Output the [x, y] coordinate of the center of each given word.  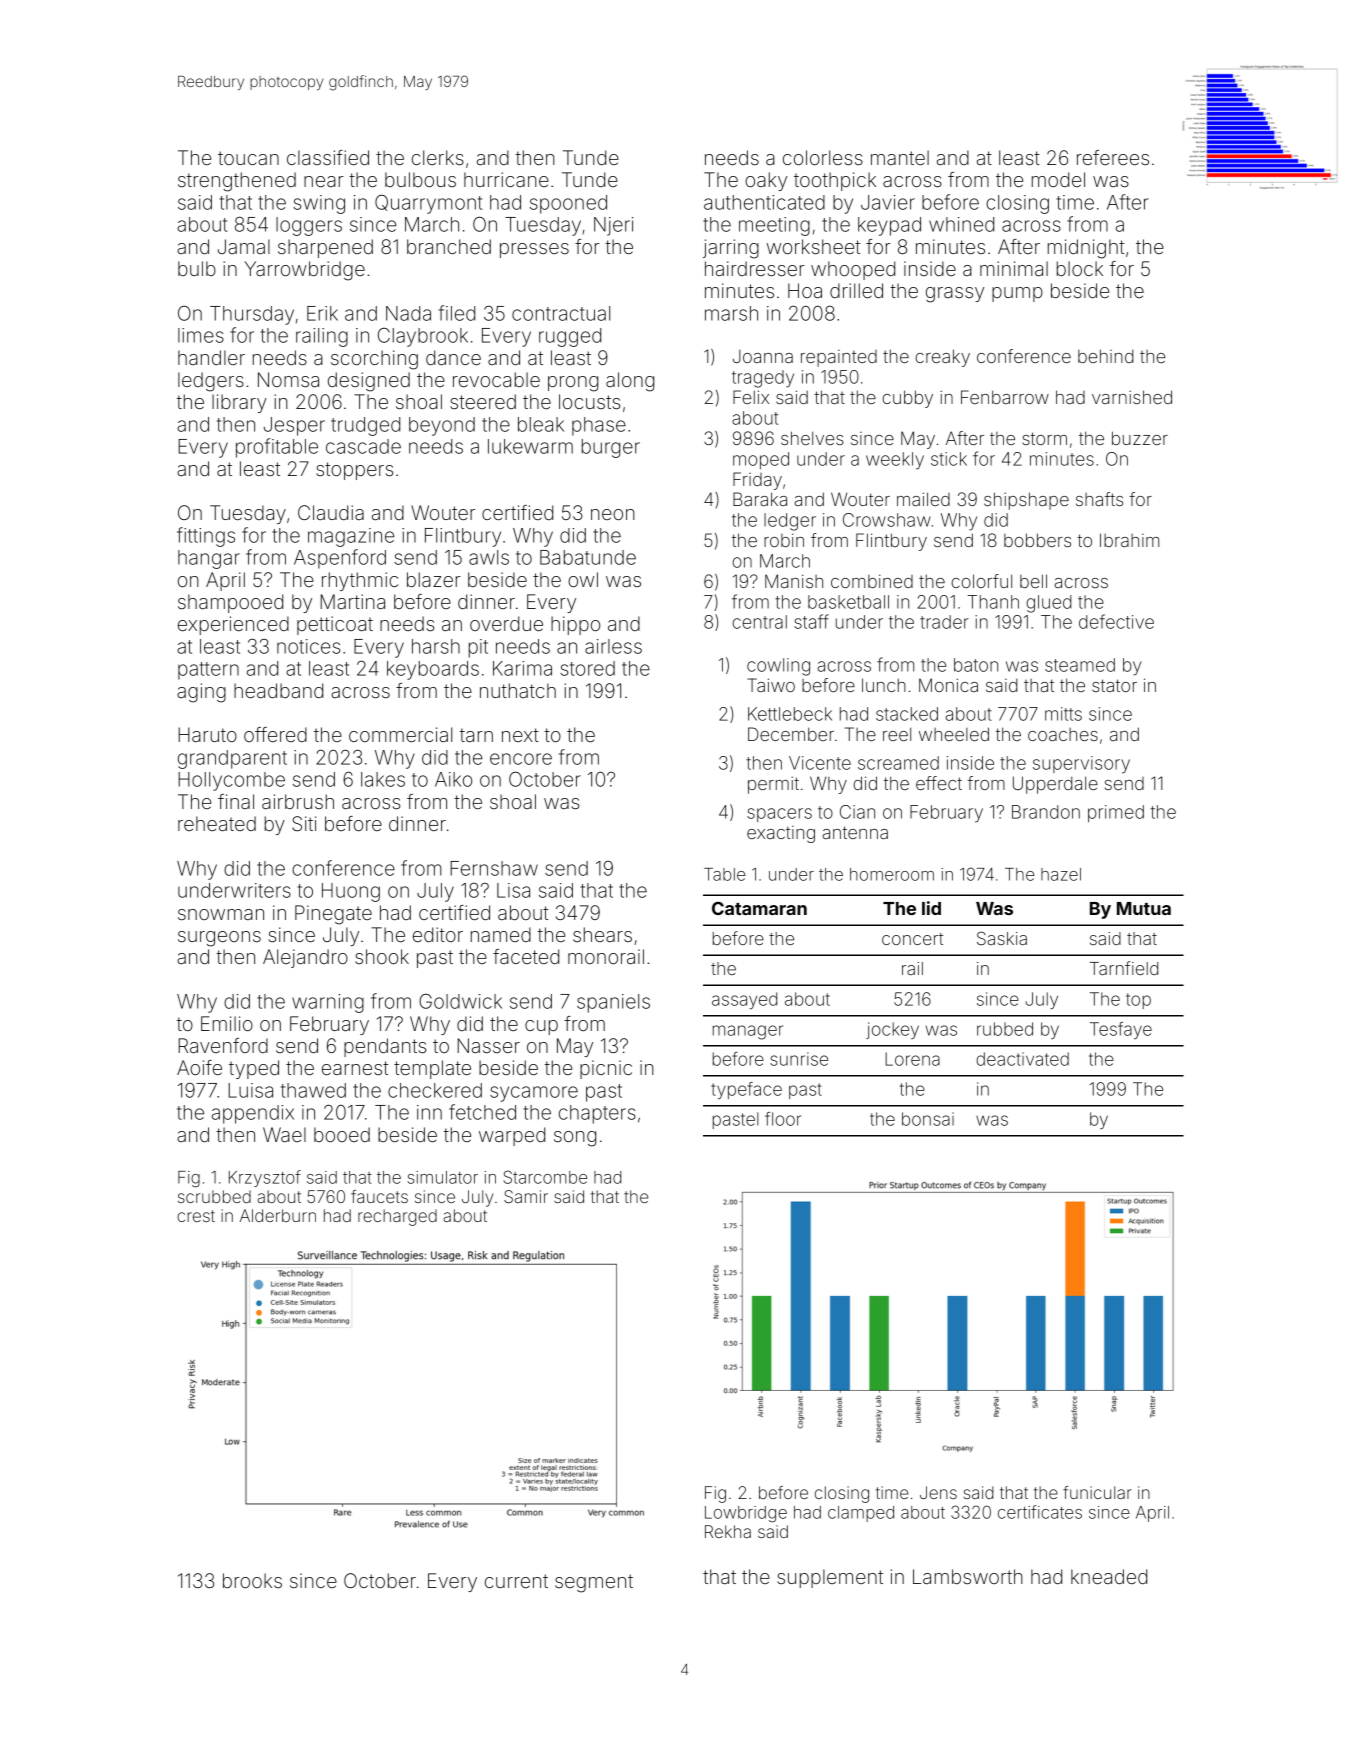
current [516, 1581]
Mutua [1144, 908]
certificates [1040, 1512]
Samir [526, 1196]
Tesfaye [1121, 1030]
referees [1113, 157]
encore [521, 759]
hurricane [506, 179]
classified [328, 157]
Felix [751, 397]
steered [483, 401]
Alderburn [278, 1215]
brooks [252, 1580]
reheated [217, 823]
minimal [1014, 268]
